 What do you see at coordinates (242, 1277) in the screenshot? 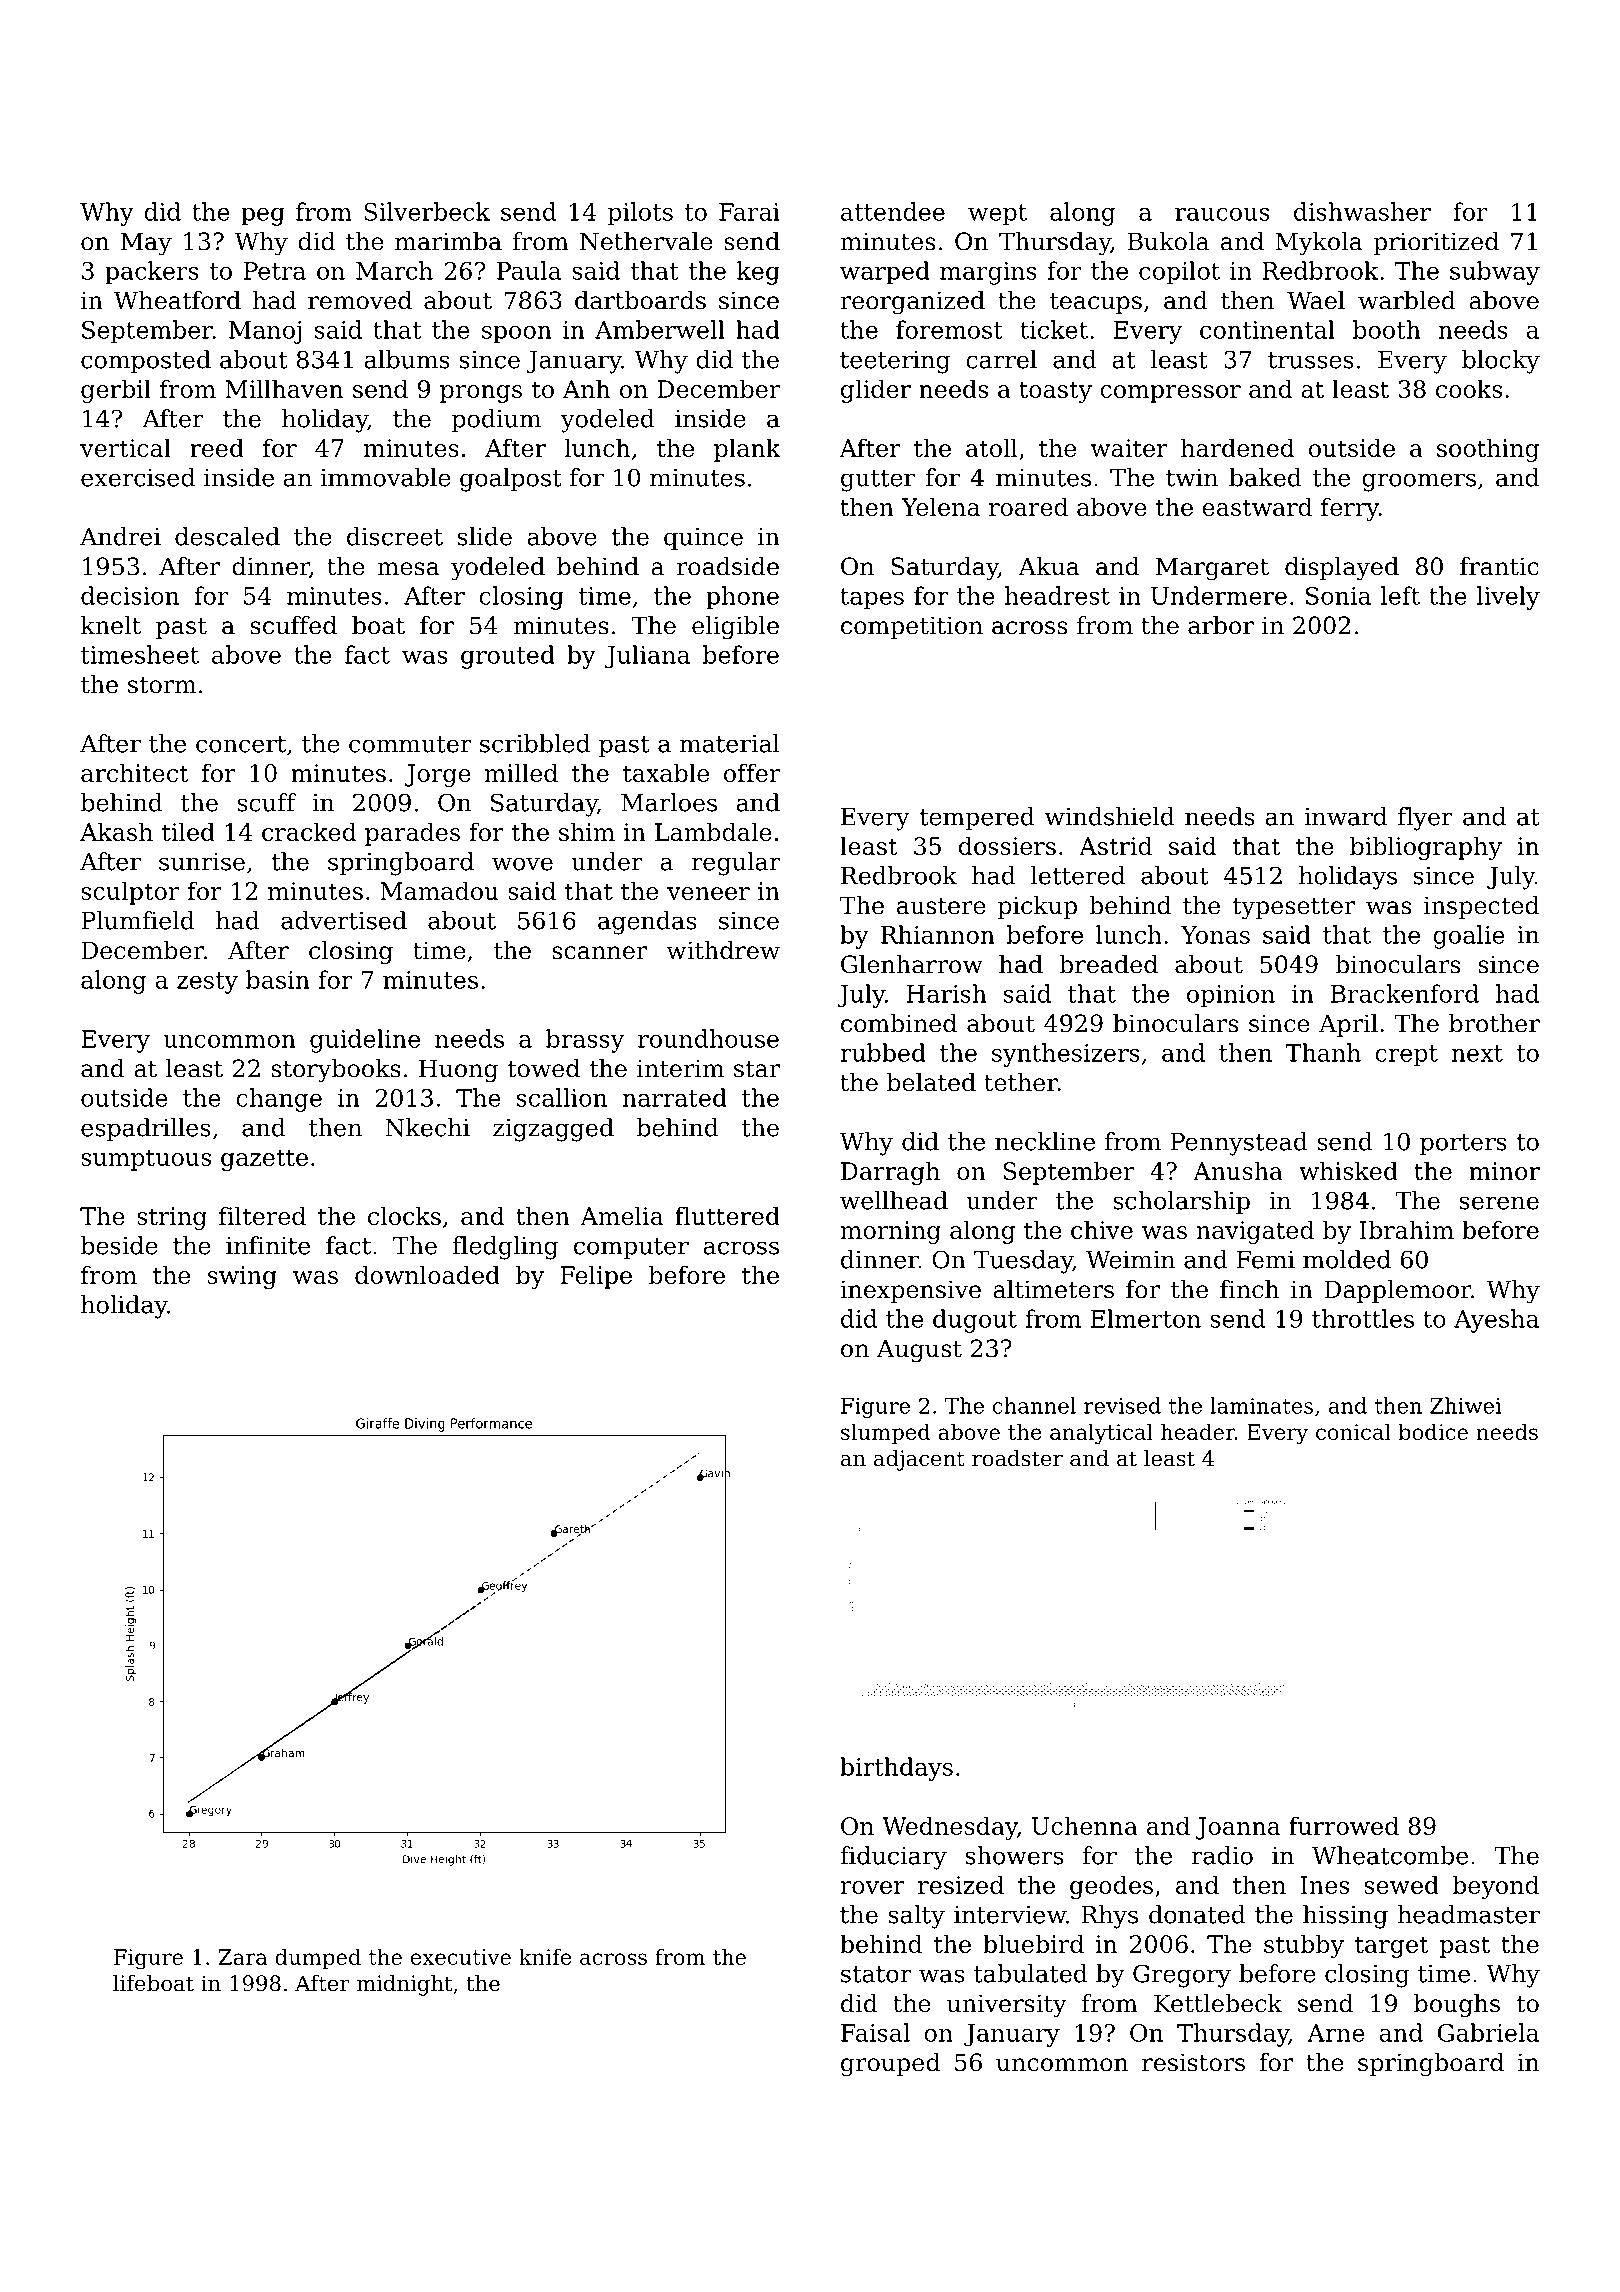
I see `swing` at bounding box center [242, 1277].
